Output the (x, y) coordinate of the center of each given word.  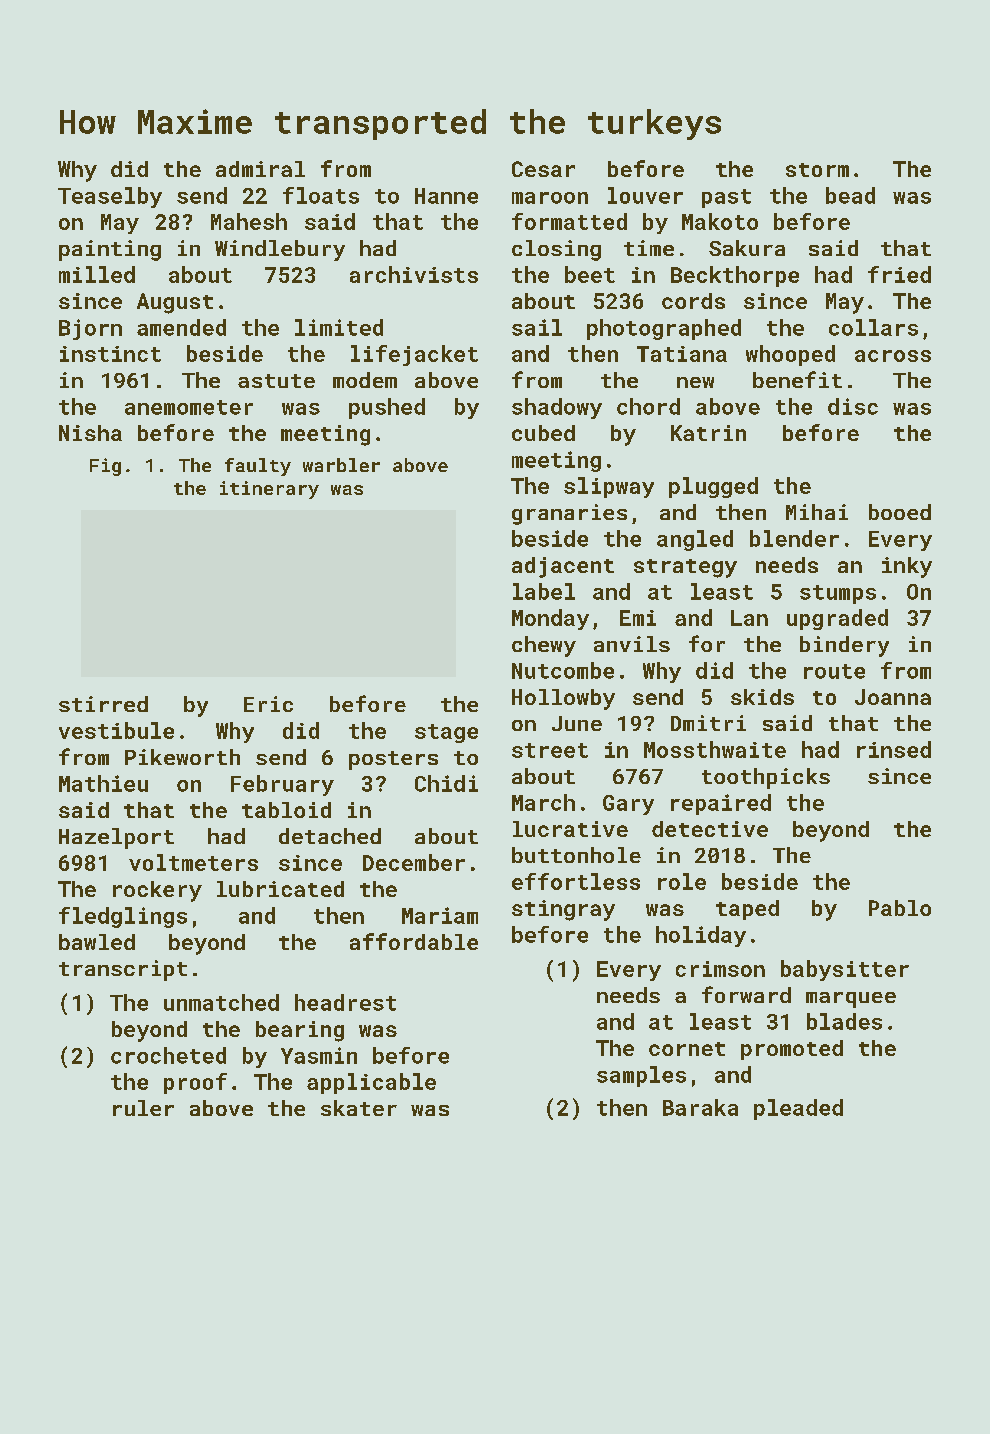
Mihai (817, 512)
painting (110, 250)
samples (641, 1076)
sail (537, 327)
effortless (576, 881)
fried (899, 274)
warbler (341, 465)
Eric (268, 704)
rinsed (894, 749)
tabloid (286, 810)
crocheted (168, 1055)
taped (747, 910)
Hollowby (563, 699)
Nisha (90, 433)
